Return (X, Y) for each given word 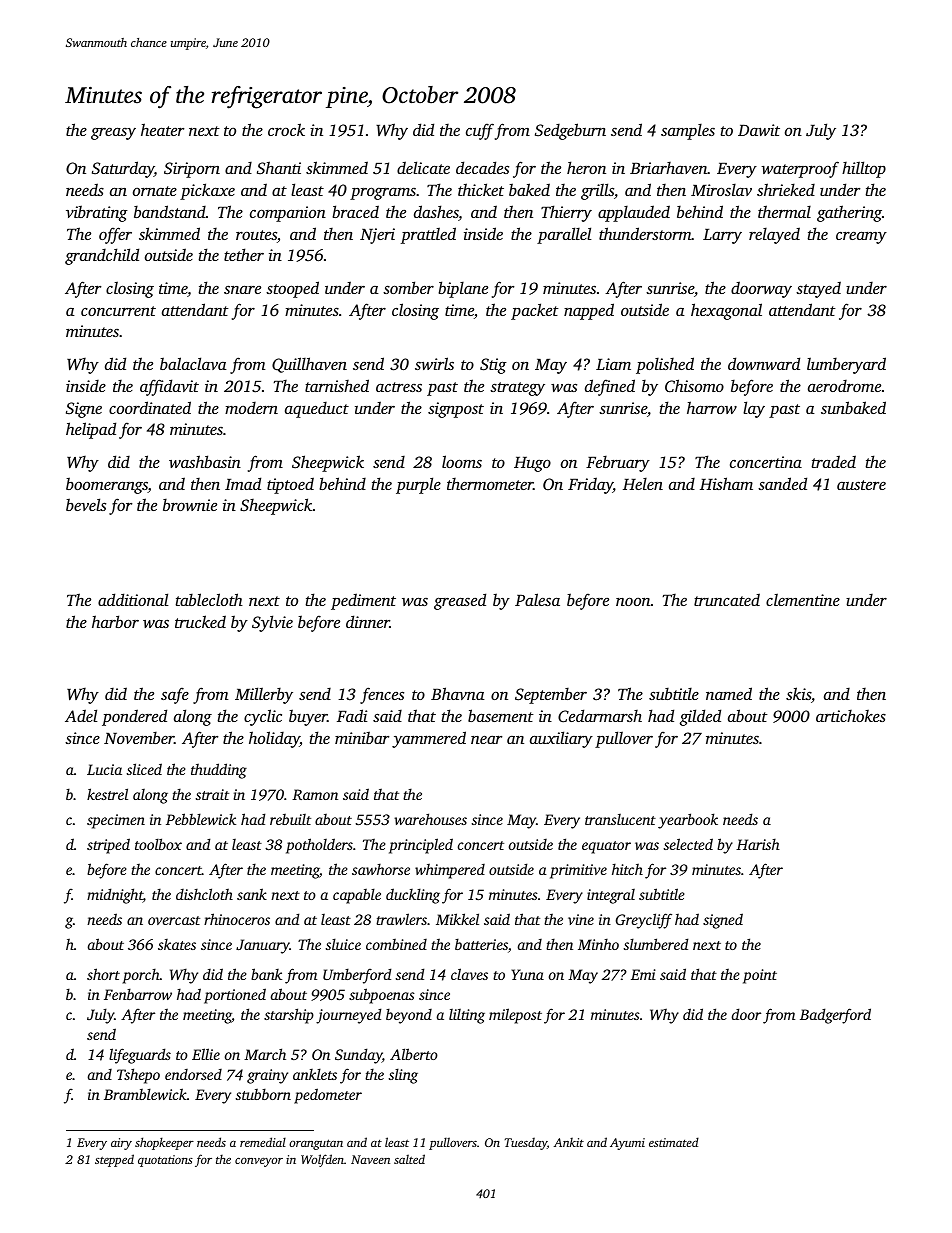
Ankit (569, 1142)
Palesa (537, 599)
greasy (113, 134)
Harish (758, 844)
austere (861, 485)
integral (611, 896)
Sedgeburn (570, 131)
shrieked (786, 189)
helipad (91, 430)
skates (177, 944)
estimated (674, 1142)
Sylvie (272, 623)
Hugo (532, 464)
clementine (803, 599)
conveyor (259, 1162)
